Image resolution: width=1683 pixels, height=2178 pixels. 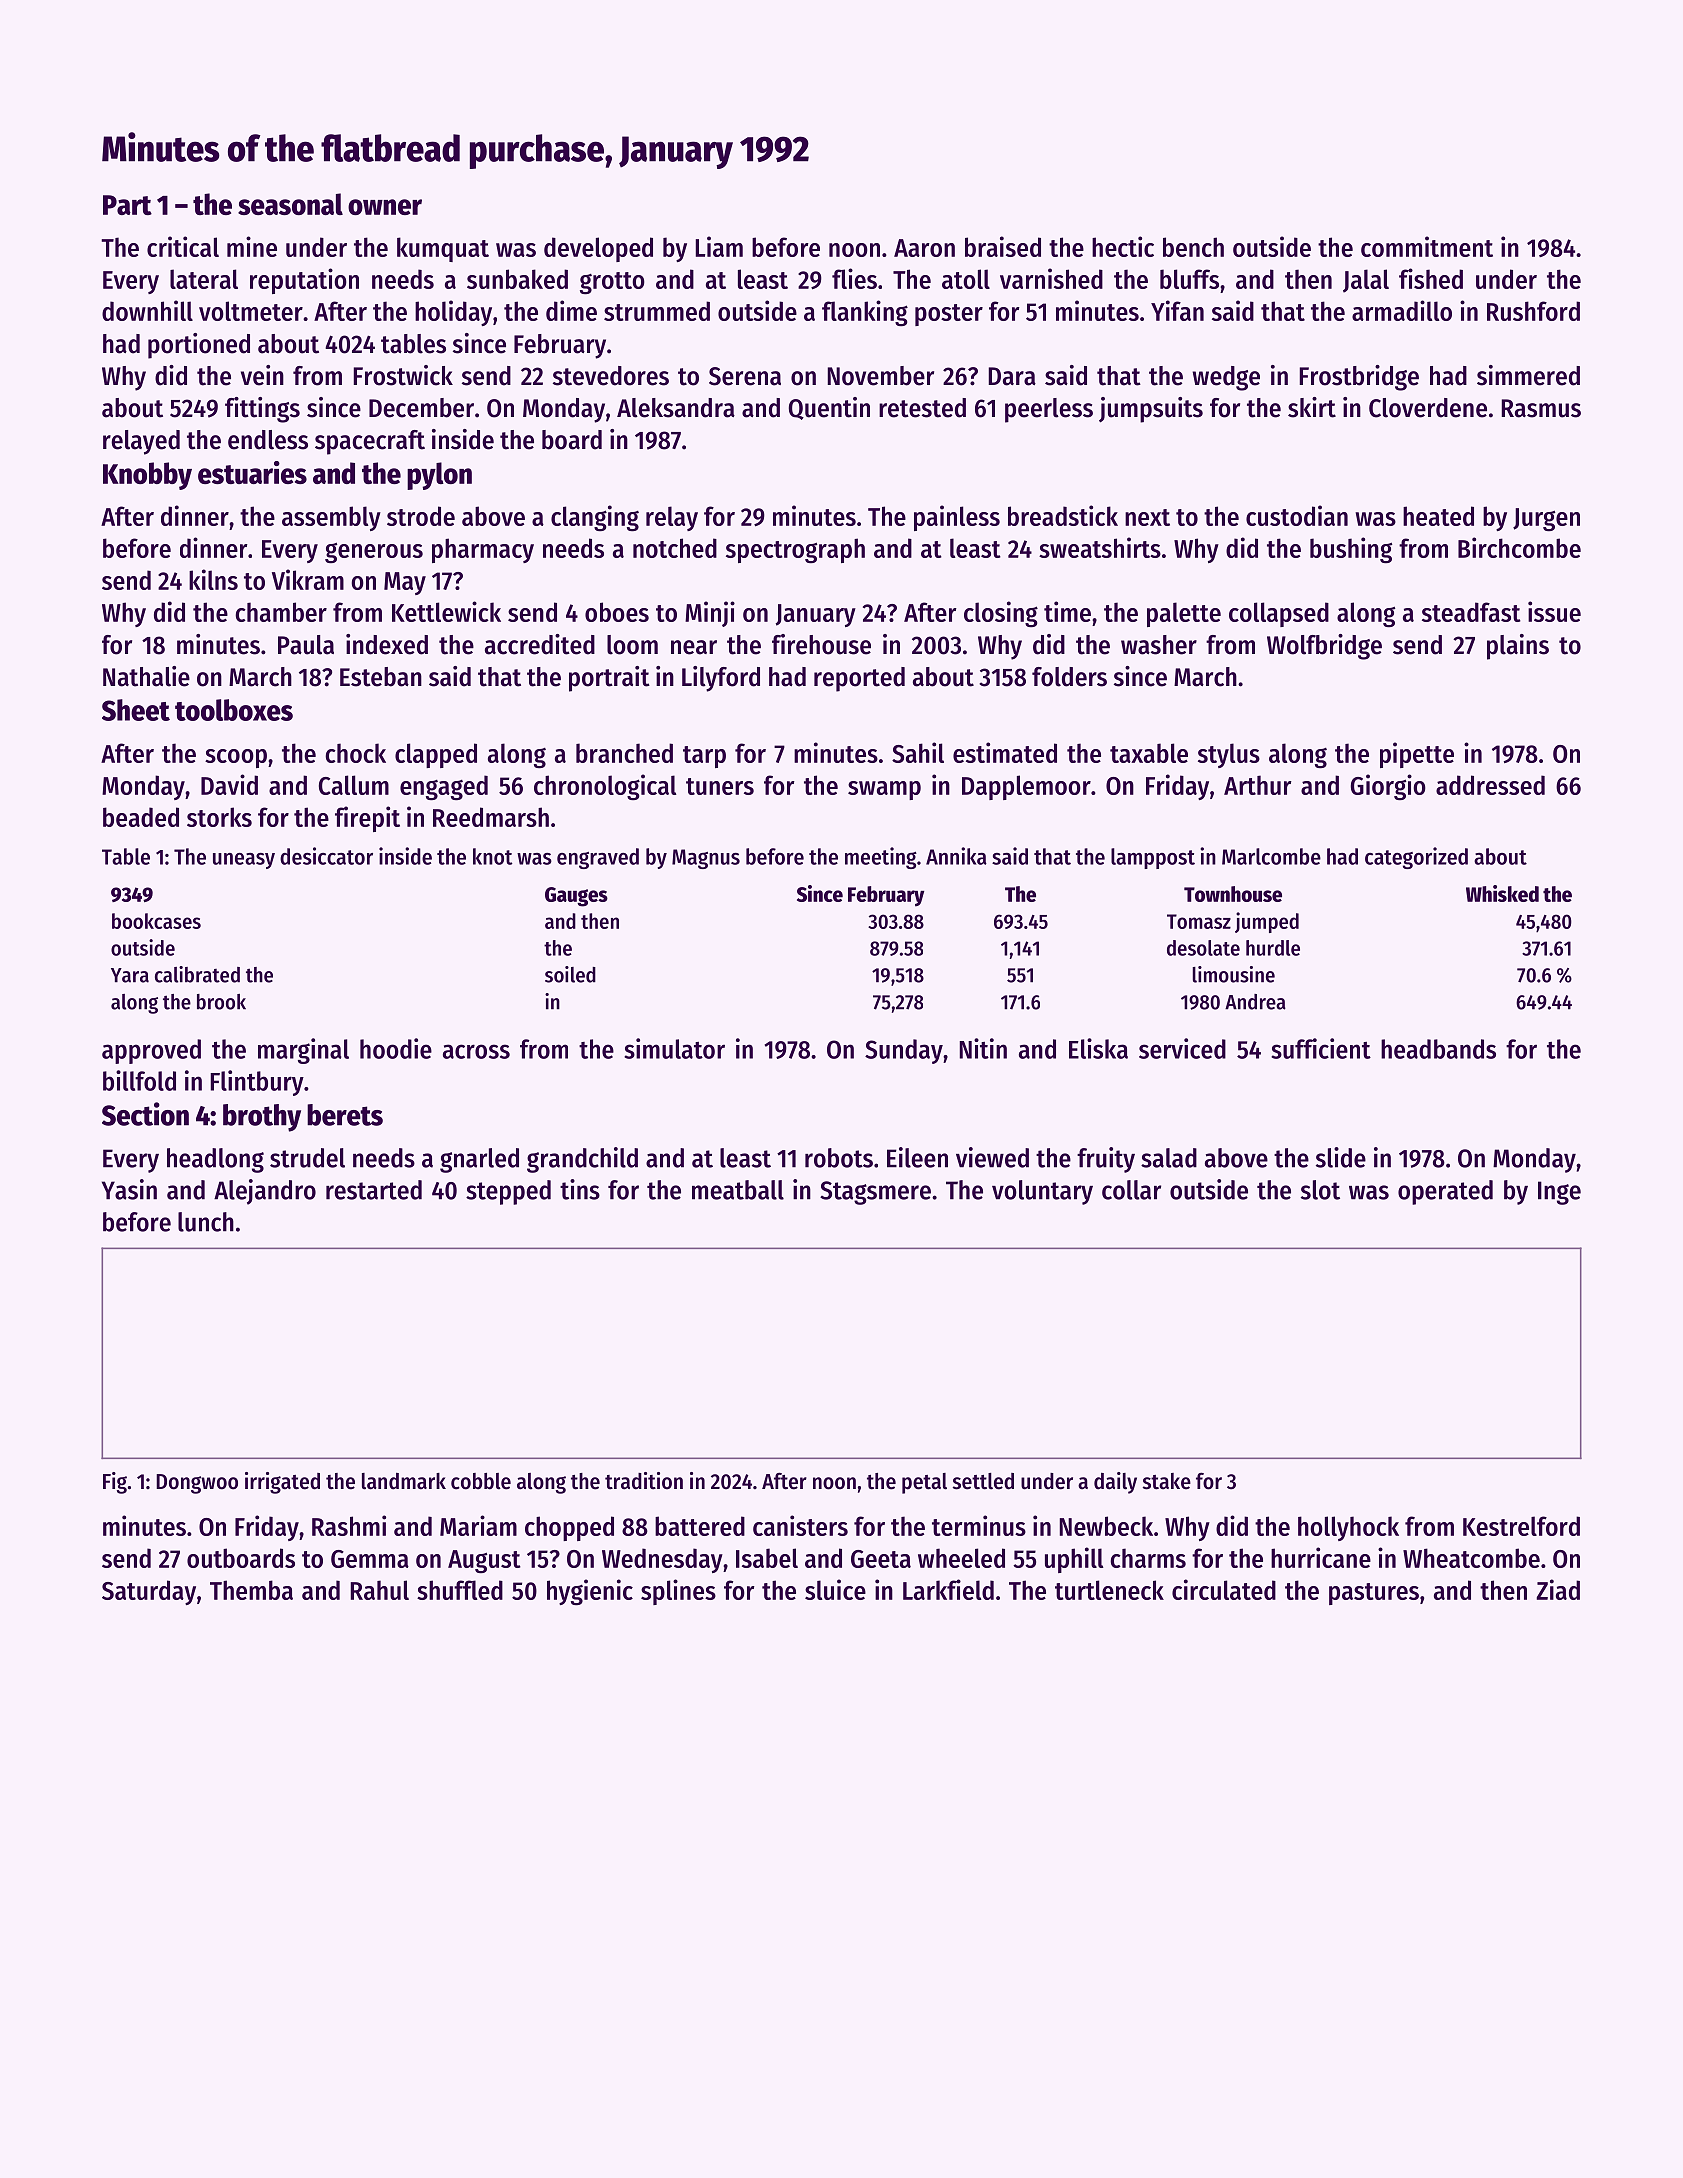 I want to click on retested, so click(x=922, y=408).
